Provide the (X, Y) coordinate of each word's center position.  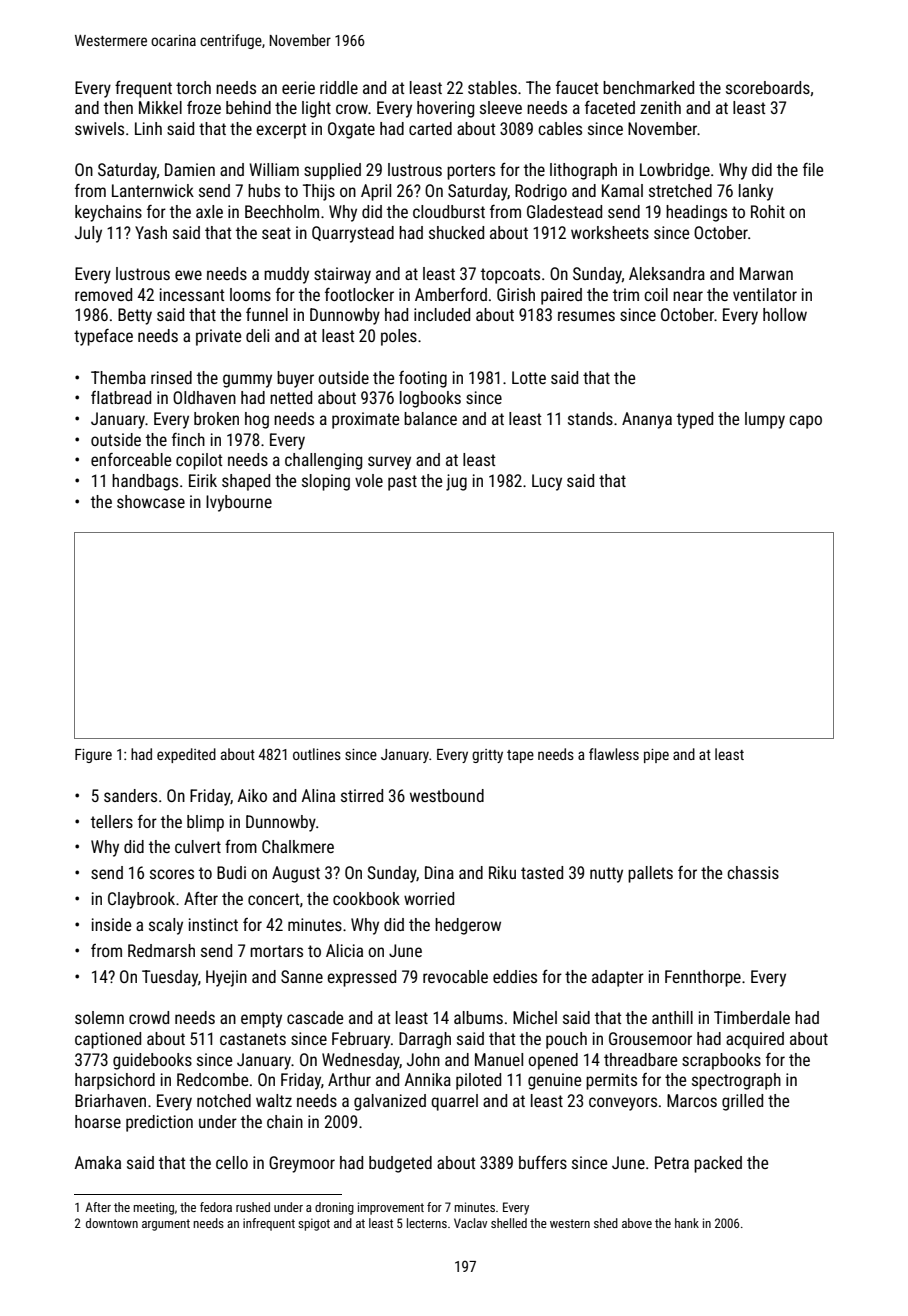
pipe (656, 756)
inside (111, 924)
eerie (298, 87)
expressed (361, 978)
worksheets (610, 232)
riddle (339, 87)
